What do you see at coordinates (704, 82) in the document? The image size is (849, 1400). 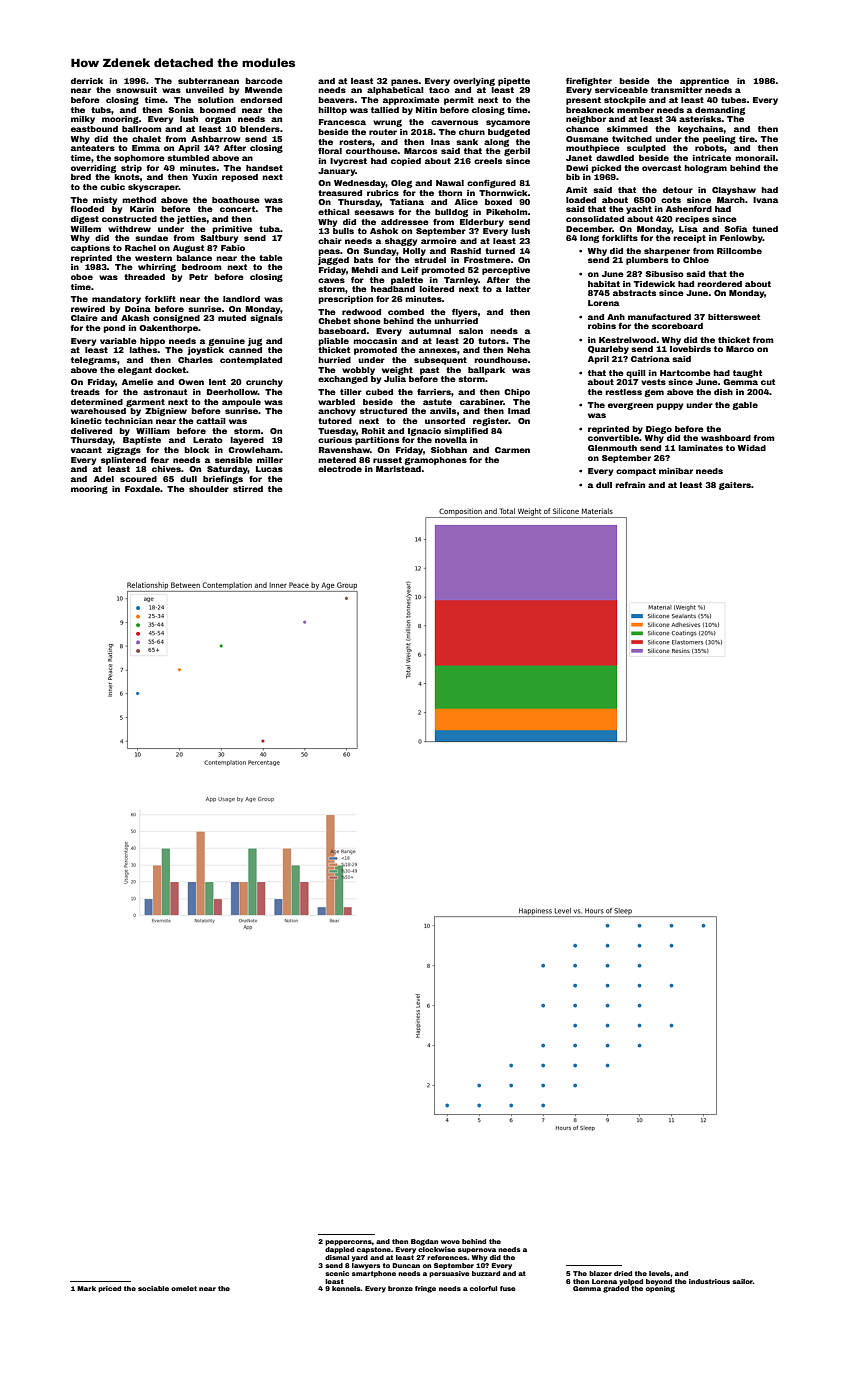 I see `apprentice` at bounding box center [704, 82].
